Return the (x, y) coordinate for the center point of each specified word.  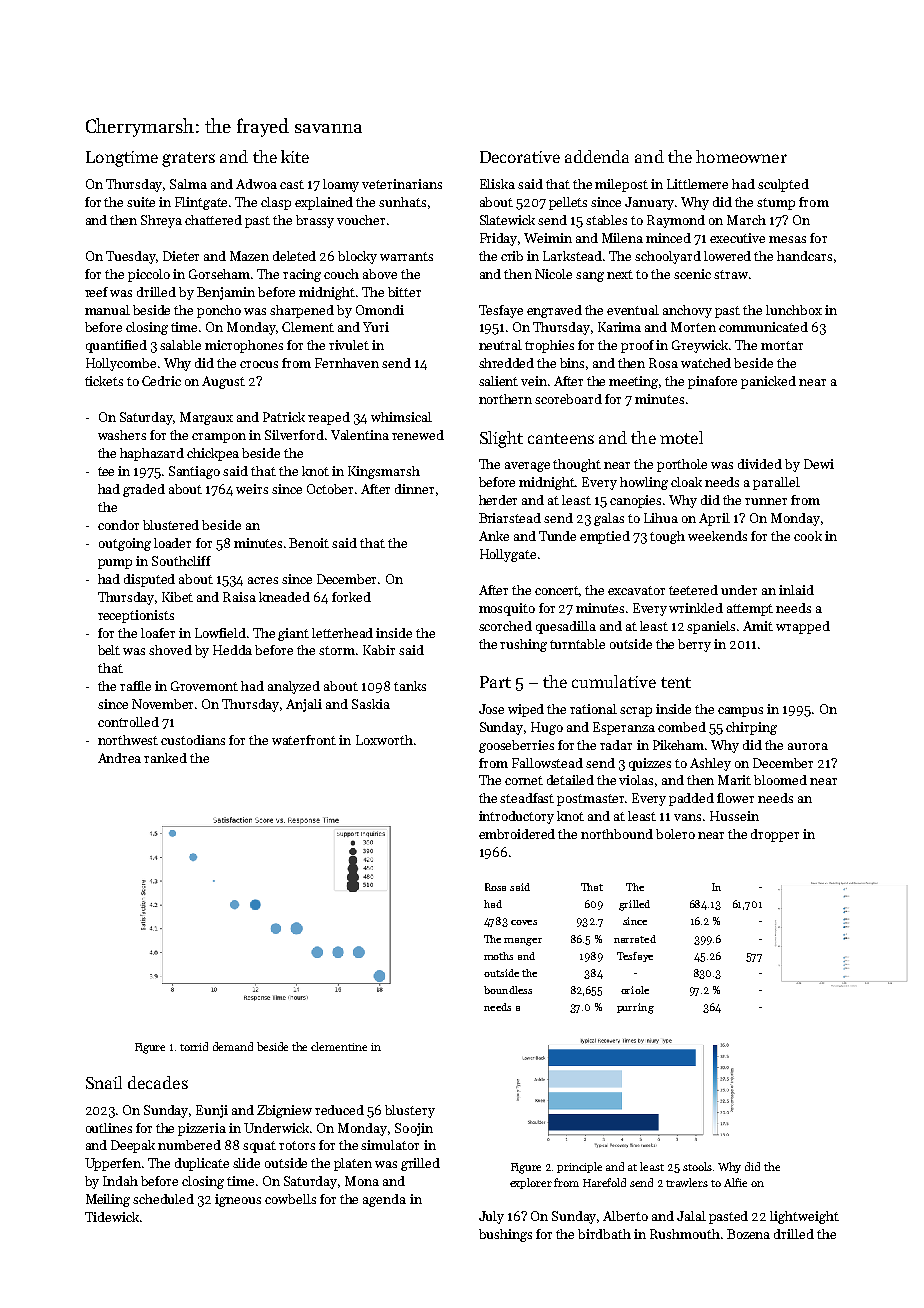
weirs (252, 489)
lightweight (804, 1217)
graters (188, 159)
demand (233, 1046)
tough (667, 537)
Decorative (520, 157)
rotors (297, 1145)
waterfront (304, 740)
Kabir (379, 650)
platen (353, 1164)
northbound (617, 834)
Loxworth (384, 740)
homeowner (741, 156)
